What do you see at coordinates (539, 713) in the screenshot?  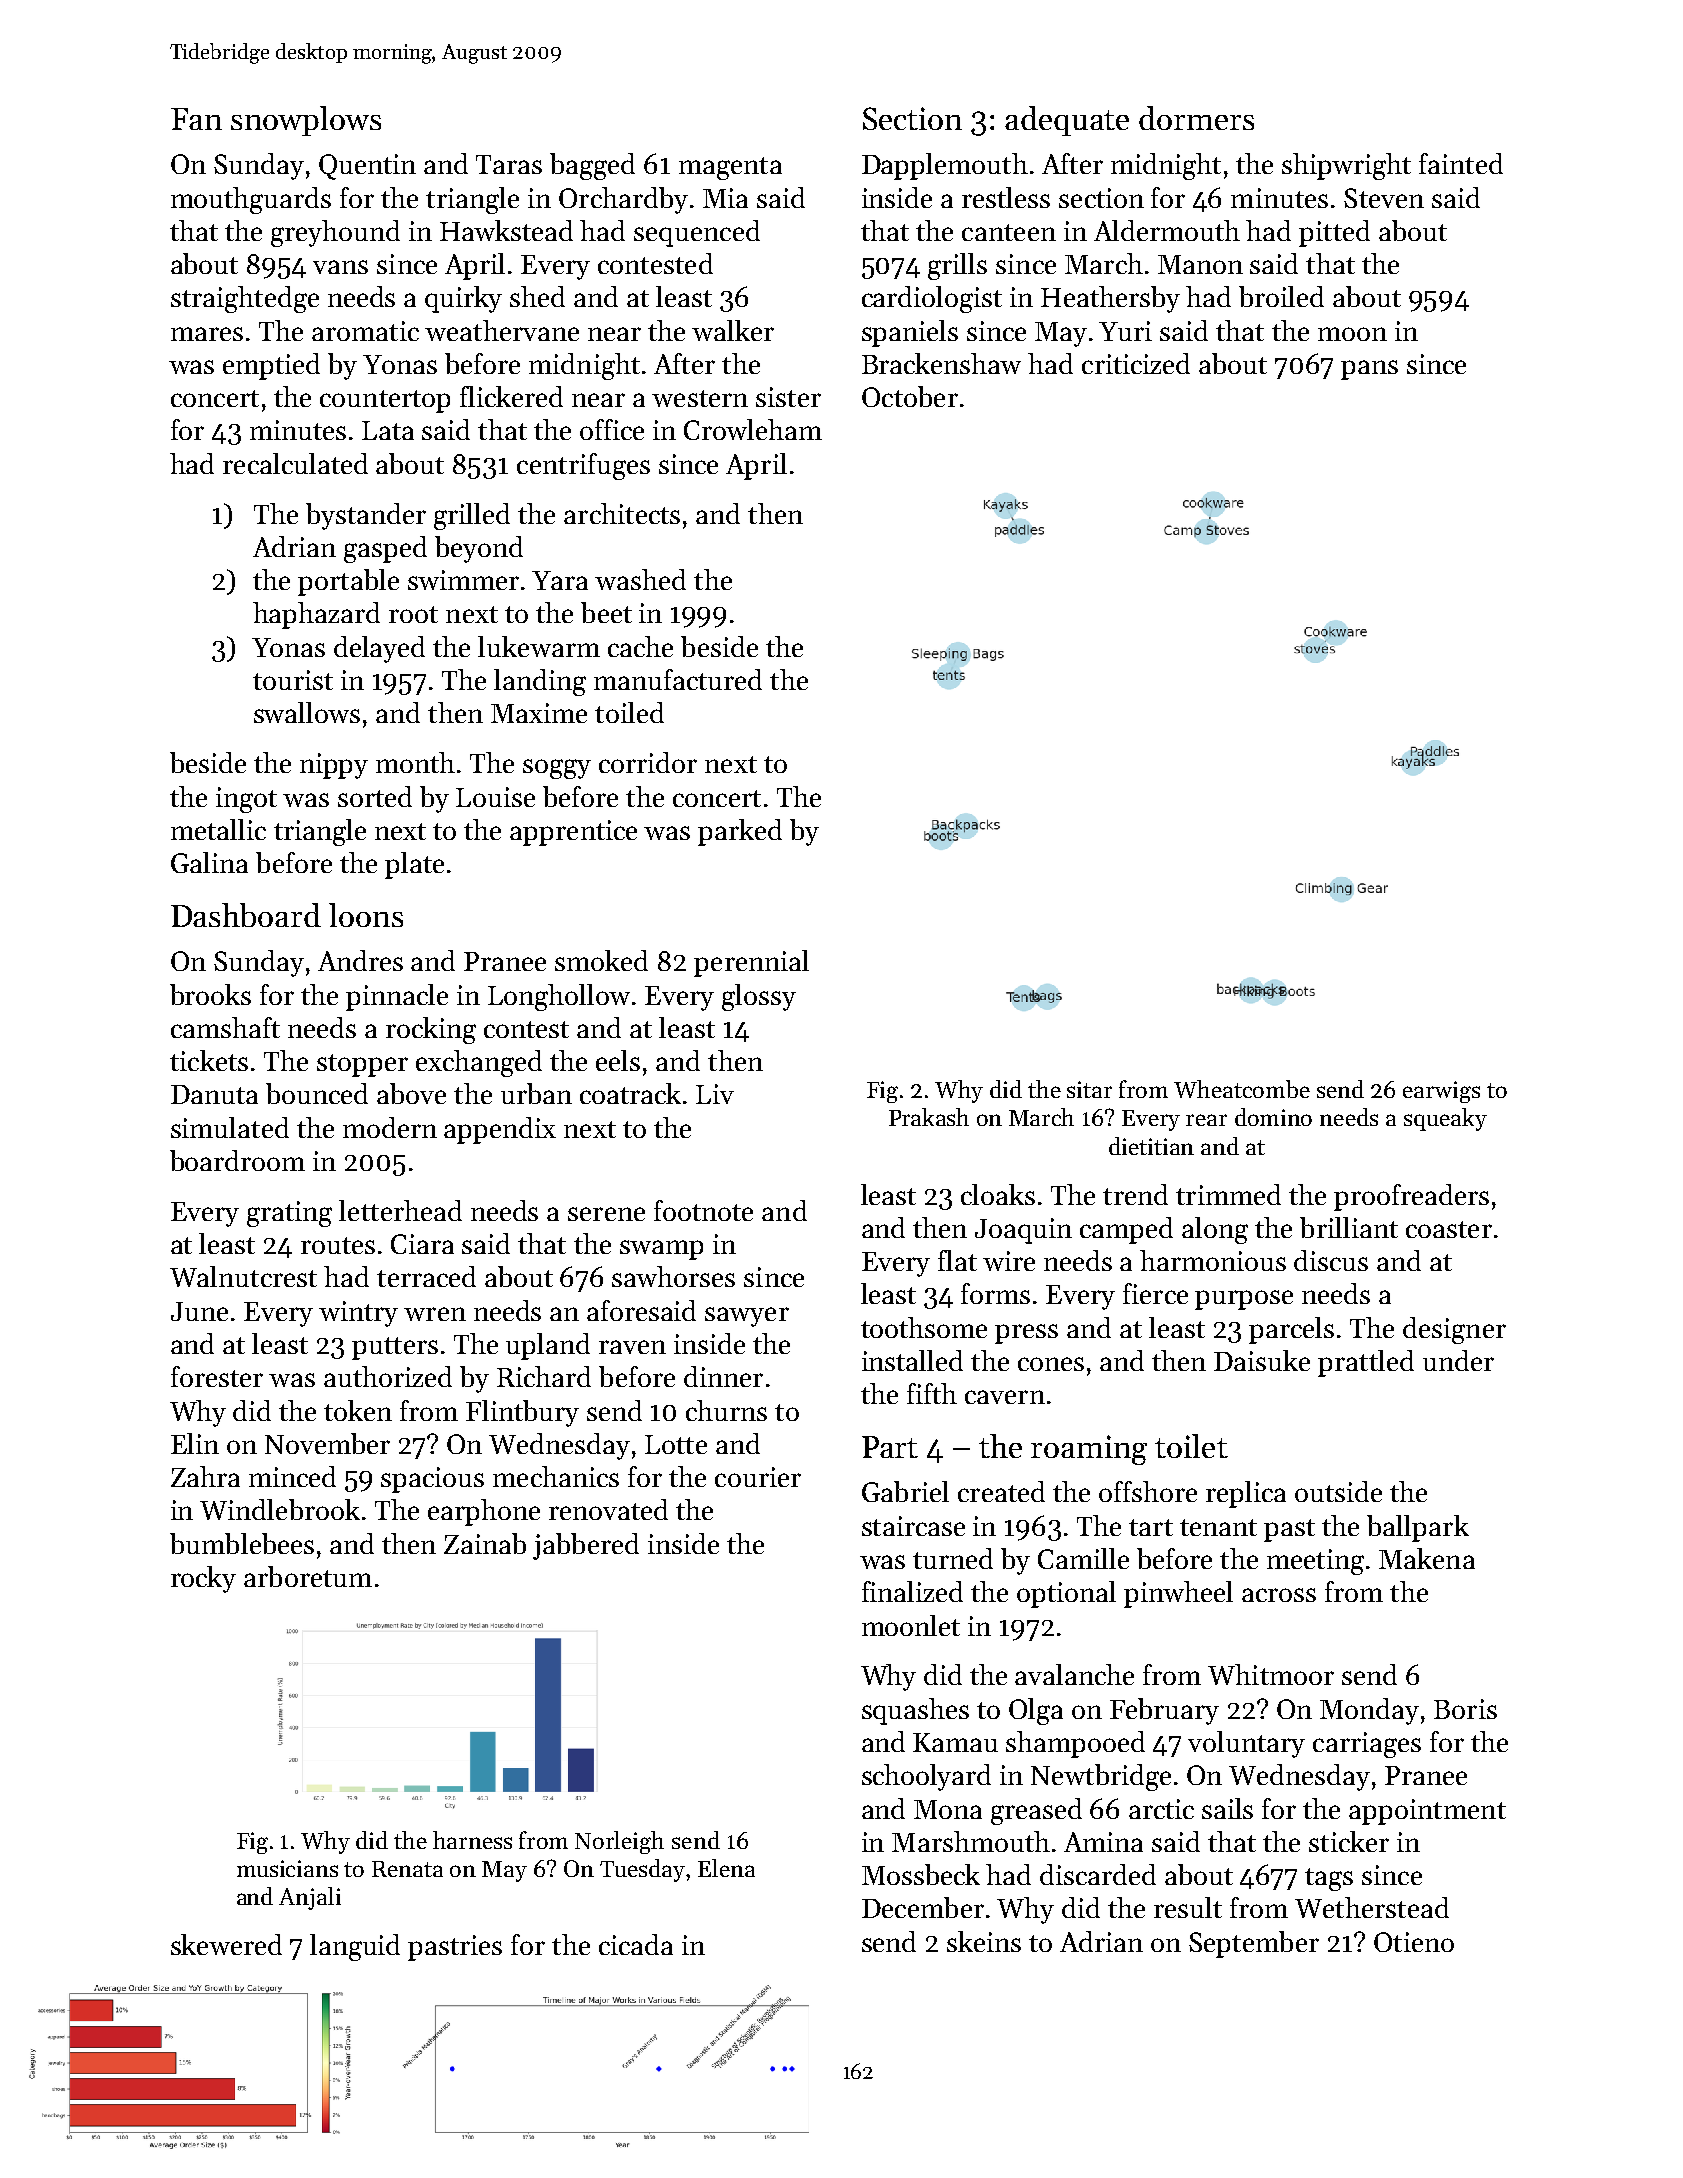 I see `Maxime` at bounding box center [539, 713].
